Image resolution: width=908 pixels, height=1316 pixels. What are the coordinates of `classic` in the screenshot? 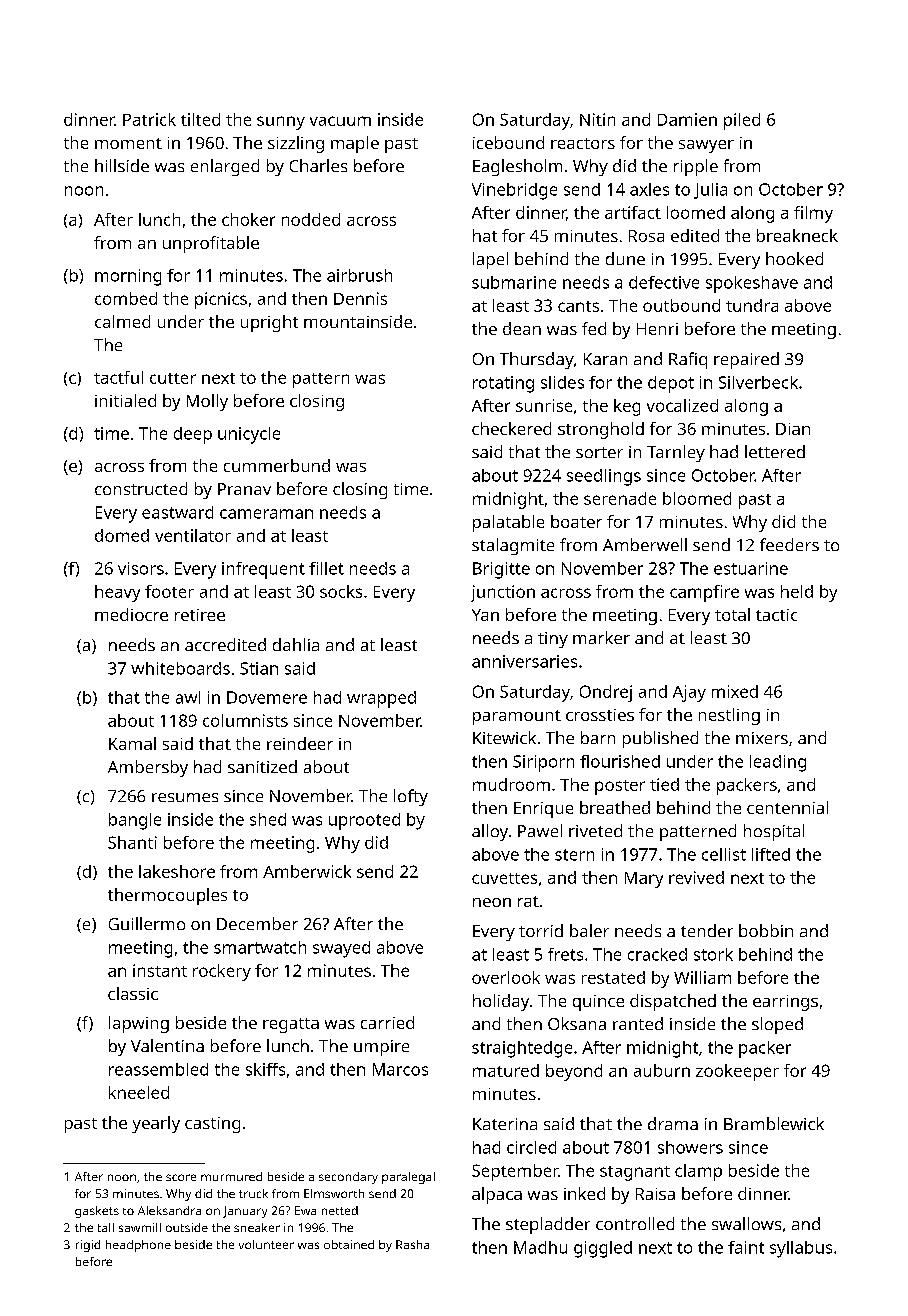 It's located at (133, 993).
